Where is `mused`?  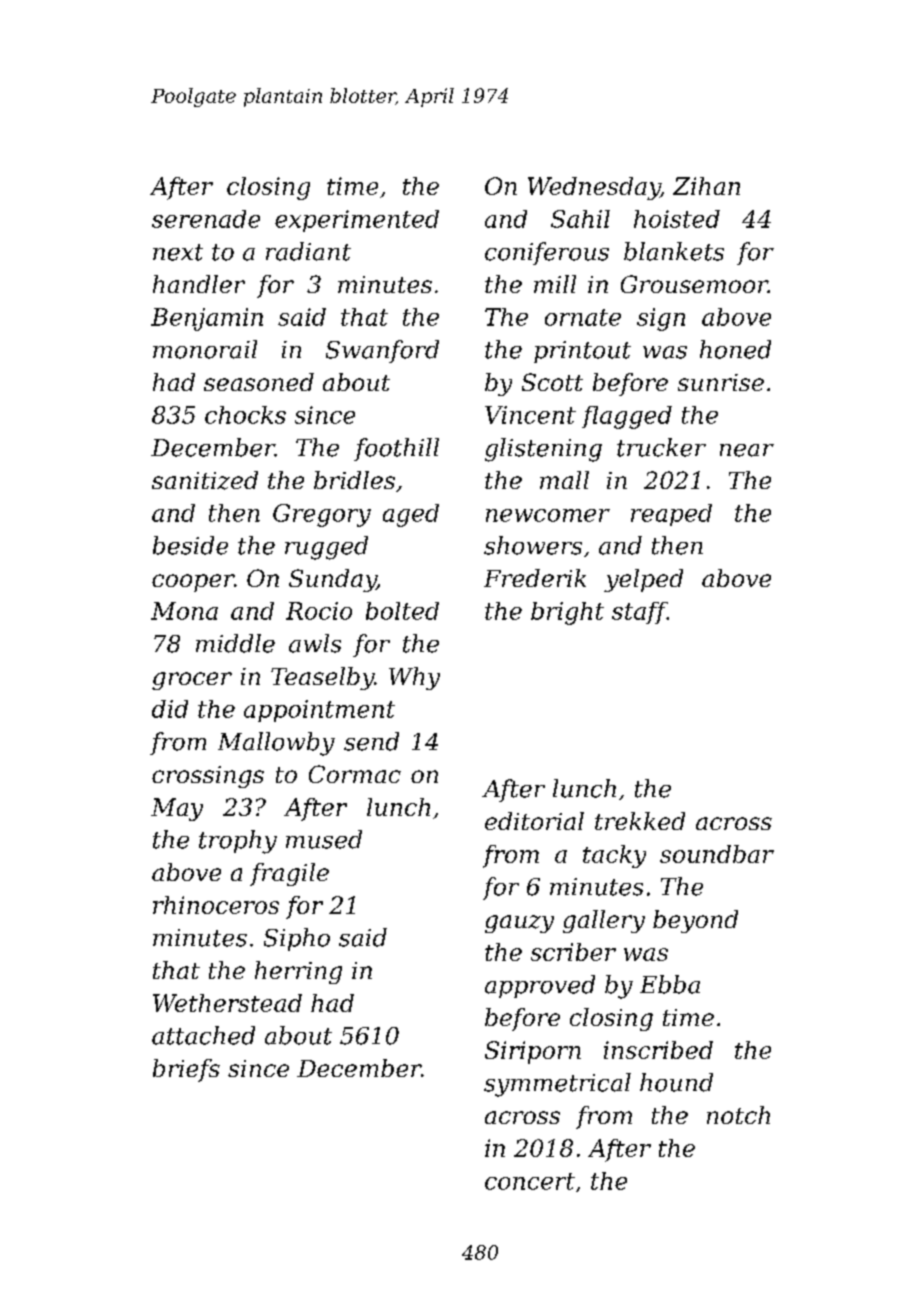
mused is located at coordinates (324, 839).
